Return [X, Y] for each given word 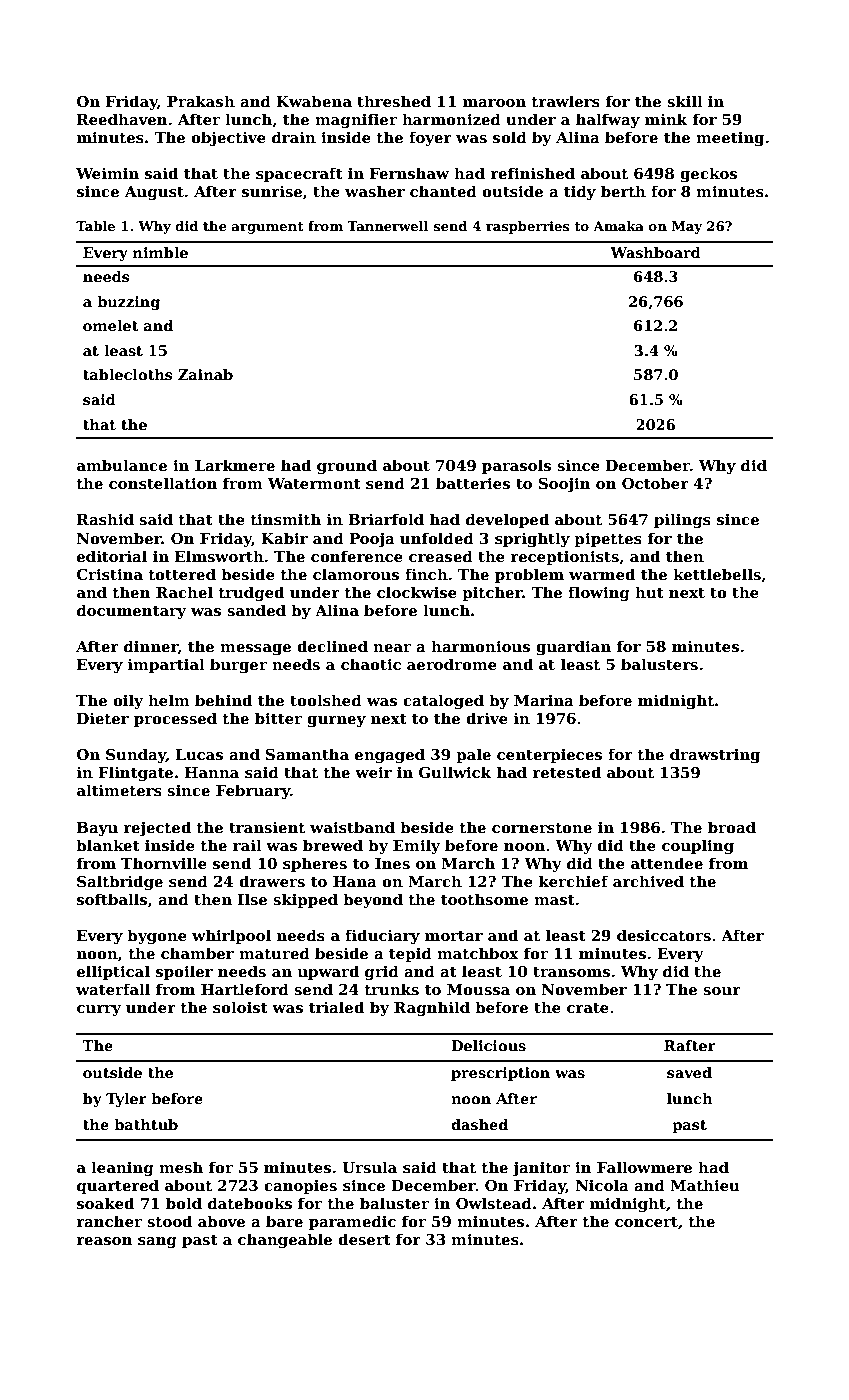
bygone [157, 937]
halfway [608, 120]
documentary [131, 612]
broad [732, 827]
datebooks [250, 1203]
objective [228, 139]
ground [347, 467]
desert [364, 1239]
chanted [443, 191]
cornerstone [542, 828]
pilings [682, 521]
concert [646, 1222]
